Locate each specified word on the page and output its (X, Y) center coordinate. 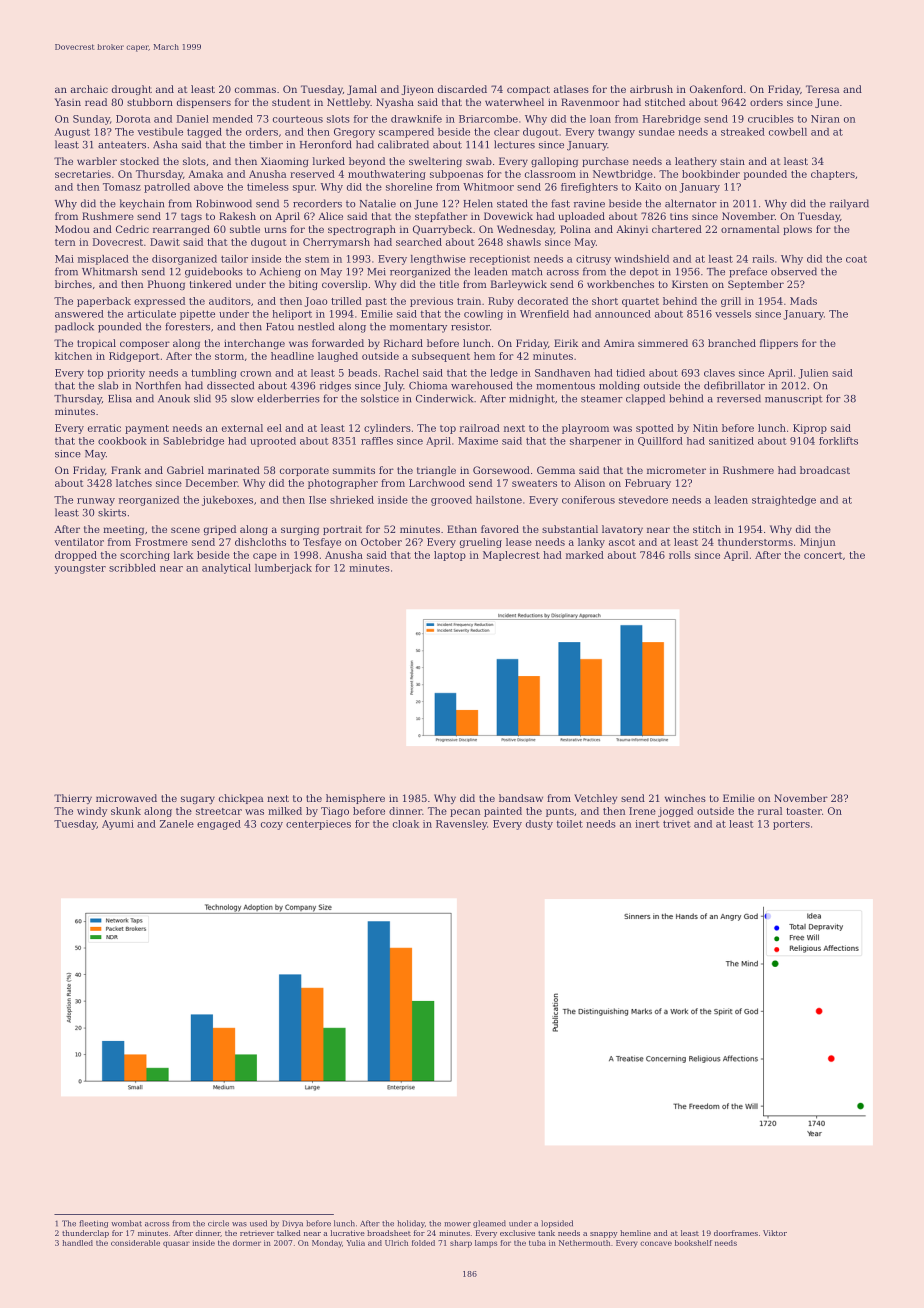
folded (423, 1243)
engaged (219, 825)
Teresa (823, 89)
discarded (462, 89)
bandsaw (521, 798)
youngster (80, 569)
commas (255, 90)
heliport (292, 315)
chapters (833, 175)
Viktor (775, 1233)
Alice (330, 216)
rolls (680, 555)
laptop (450, 556)
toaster (804, 811)
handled (77, 1243)
